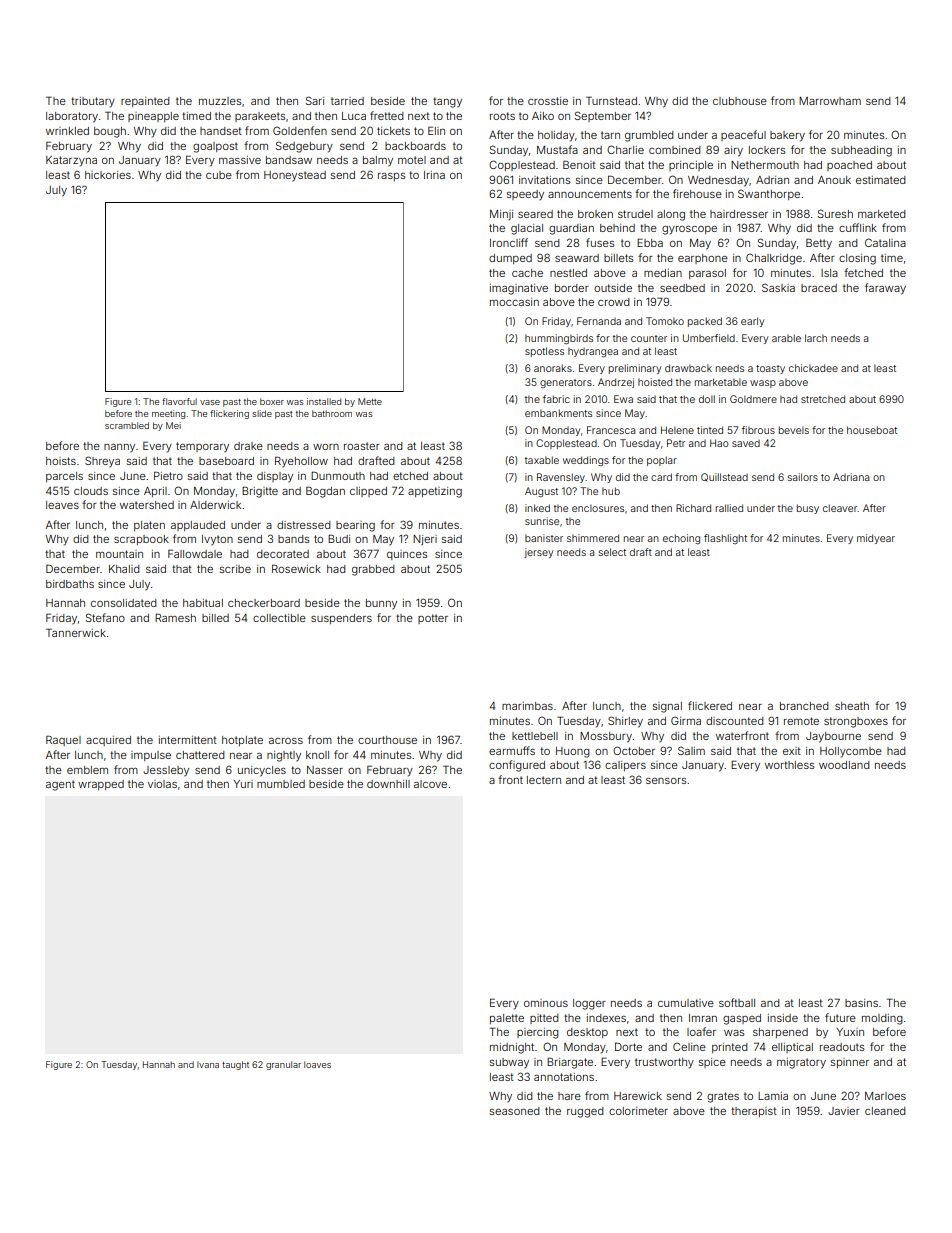 The width and height of the screenshot is (952, 1233). I want to click on subheading, so click(861, 151).
